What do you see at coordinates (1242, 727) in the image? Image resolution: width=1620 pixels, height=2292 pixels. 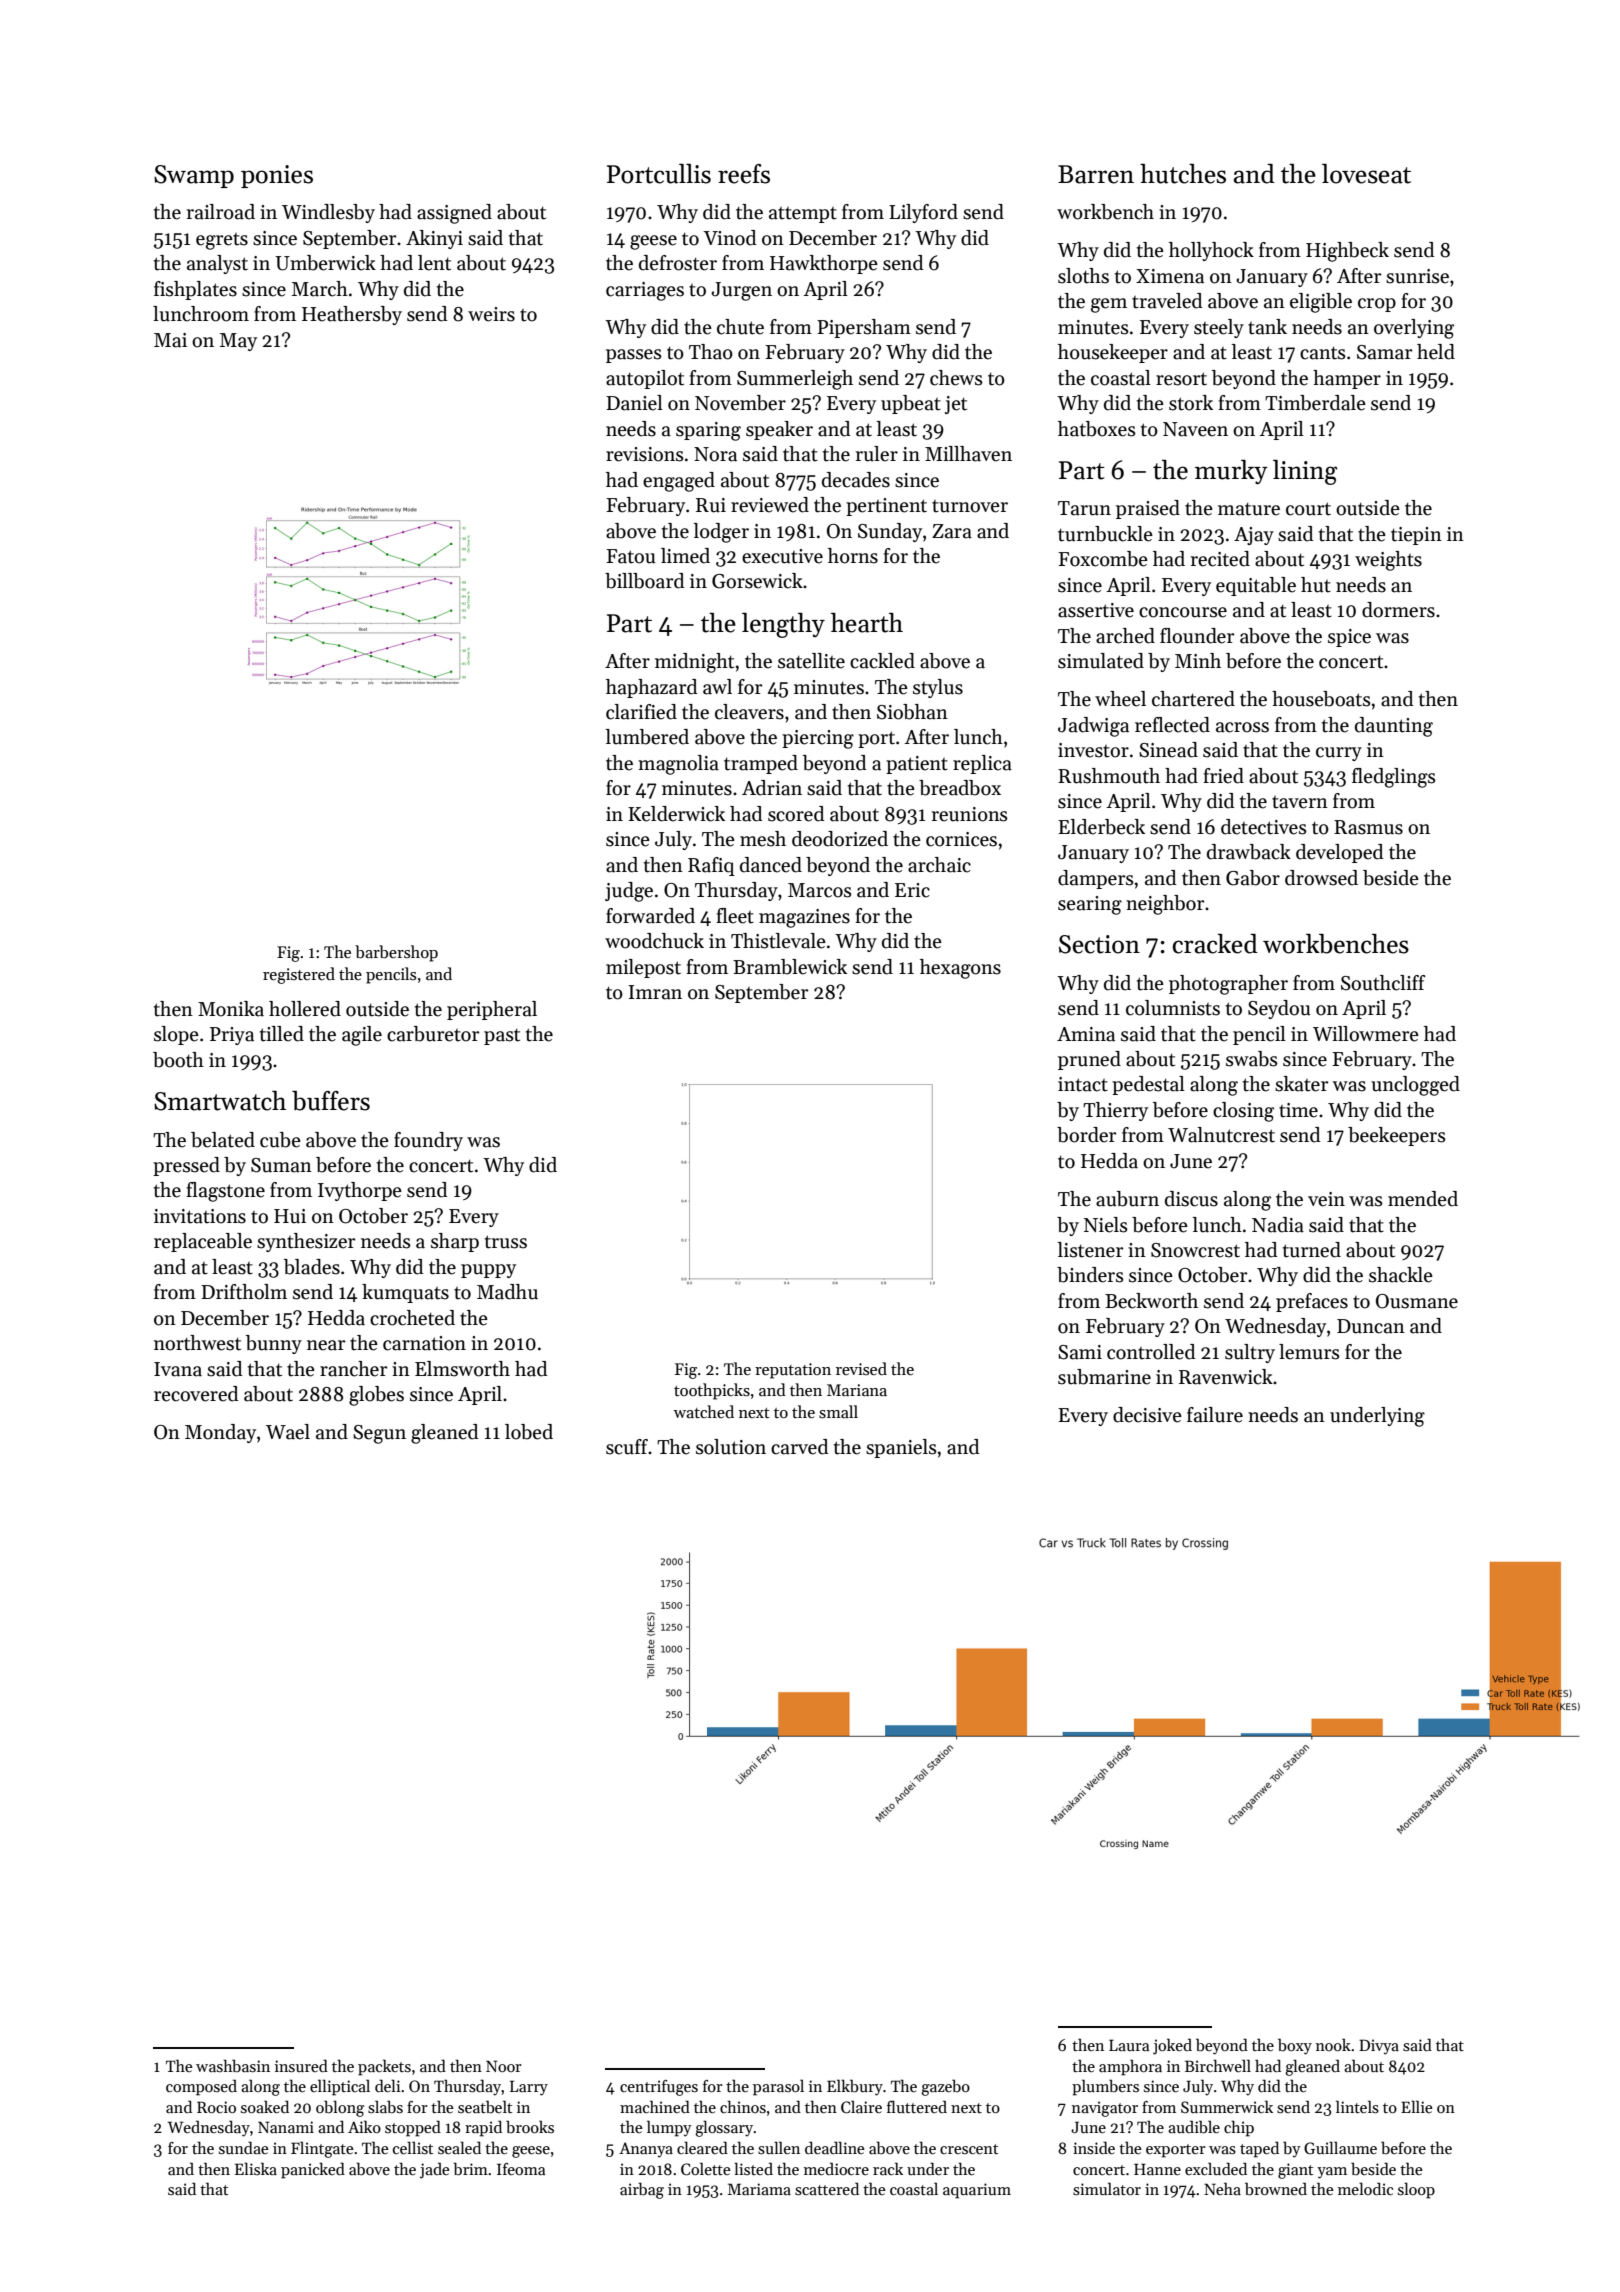 I see `across` at bounding box center [1242, 727].
